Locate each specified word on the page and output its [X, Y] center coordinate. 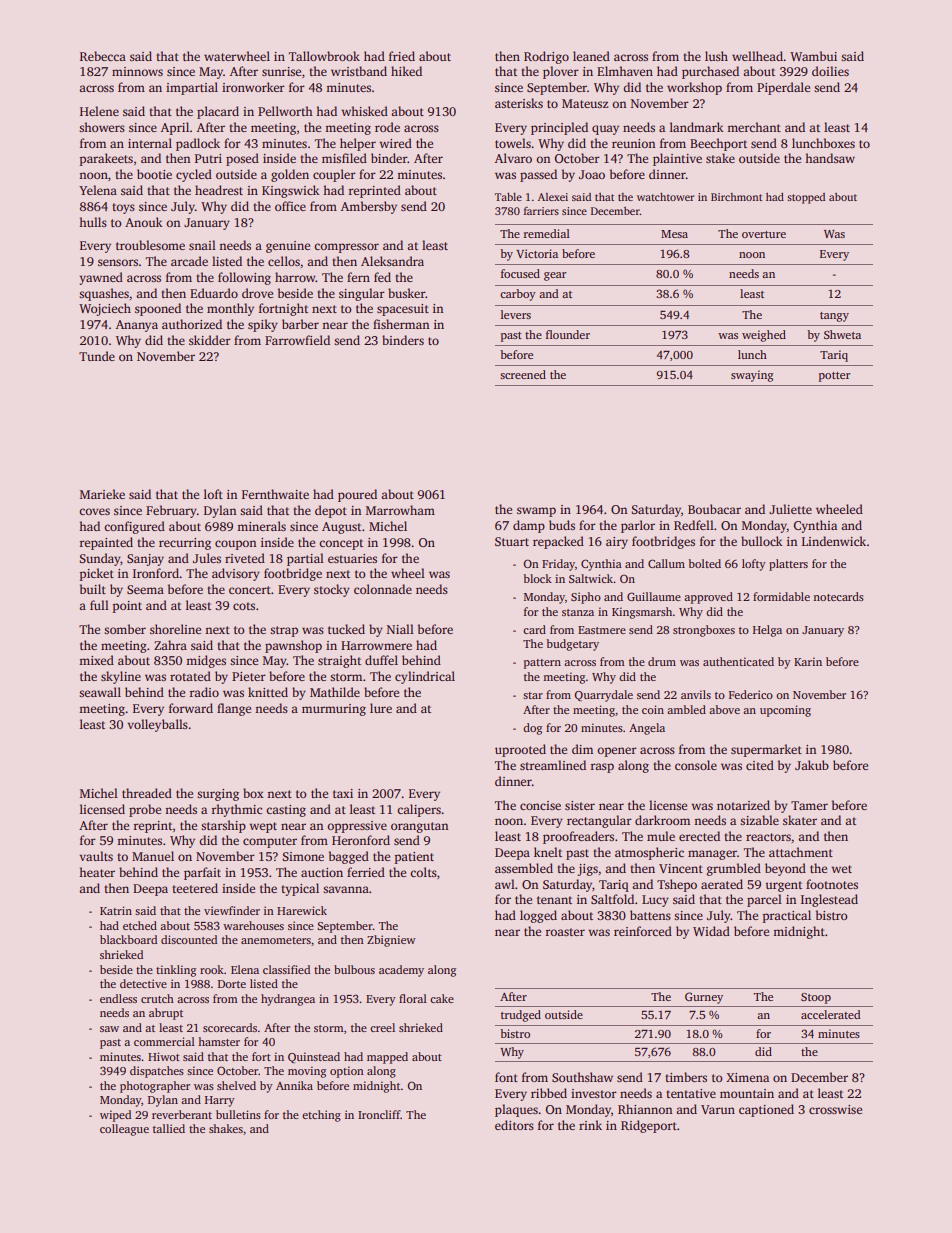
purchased [710, 72]
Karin [808, 661]
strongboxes [704, 631]
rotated [190, 676]
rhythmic [237, 810]
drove [257, 293]
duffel [381, 660]
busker [407, 293]
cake [442, 998]
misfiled [344, 158]
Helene [99, 111]
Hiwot [164, 1056]
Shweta [842, 334]
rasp [602, 768]
